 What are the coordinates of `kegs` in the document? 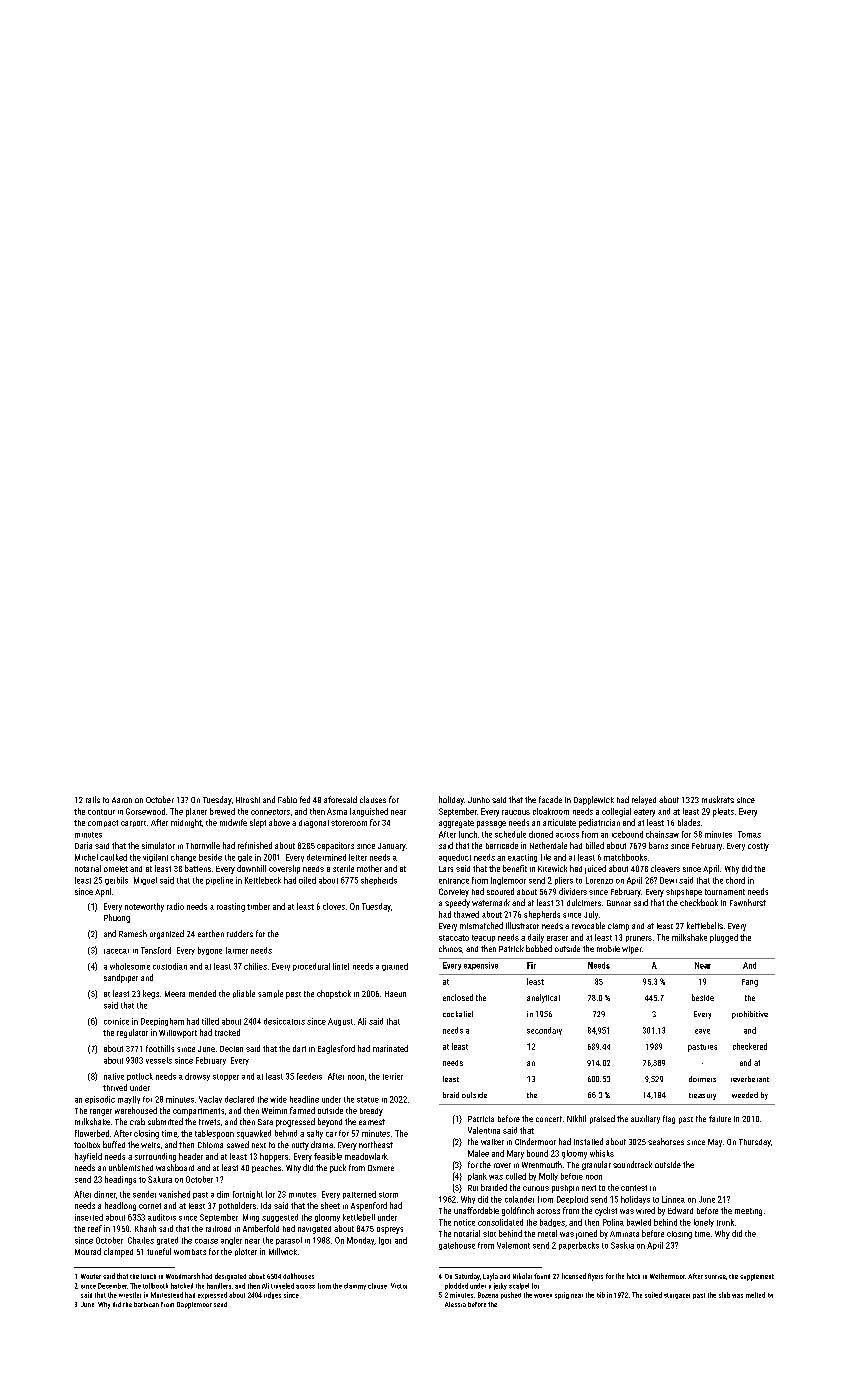 It's located at (151, 994).
